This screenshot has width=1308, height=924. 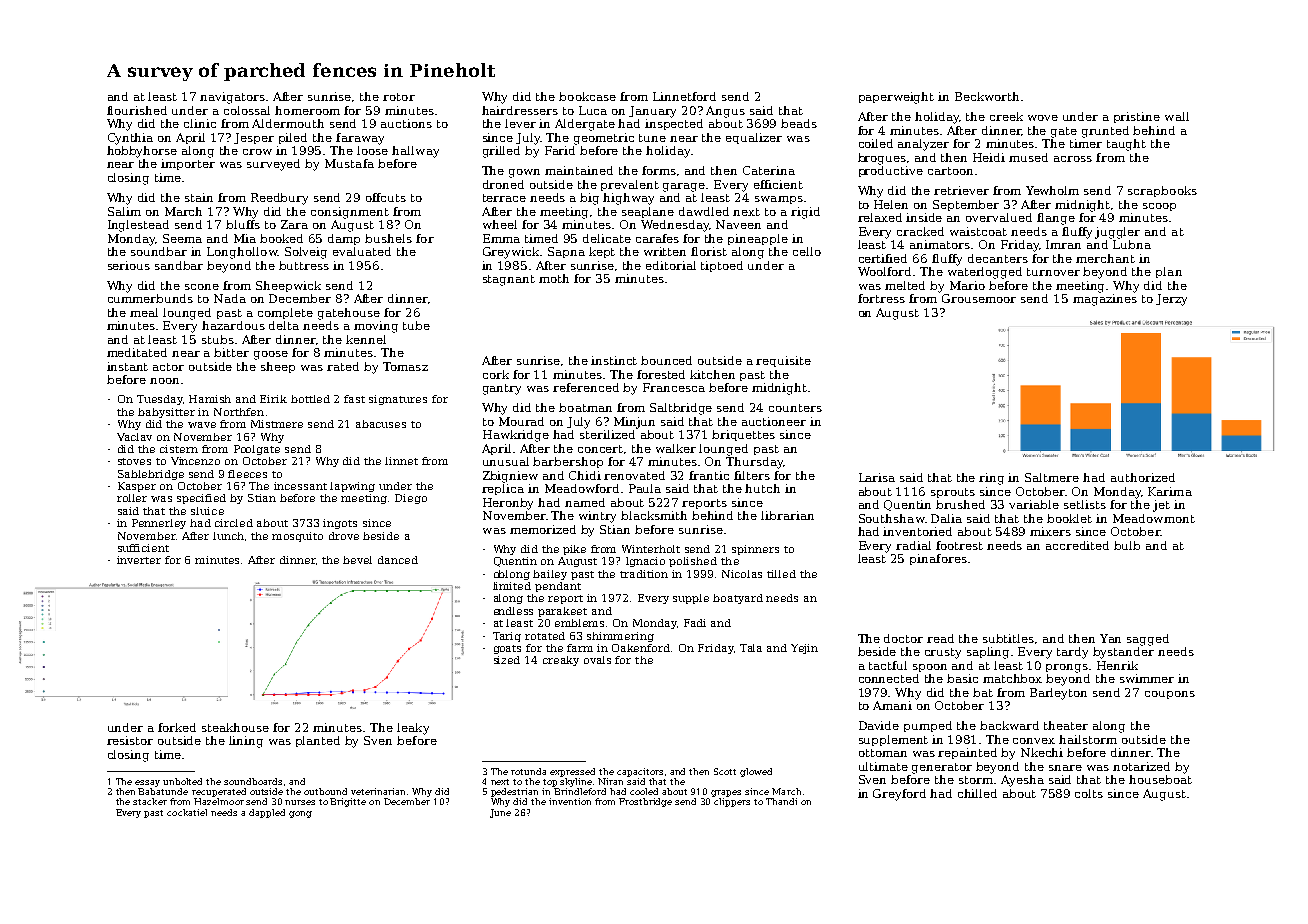 I want to click on essay, so click(x=147, y=783).
